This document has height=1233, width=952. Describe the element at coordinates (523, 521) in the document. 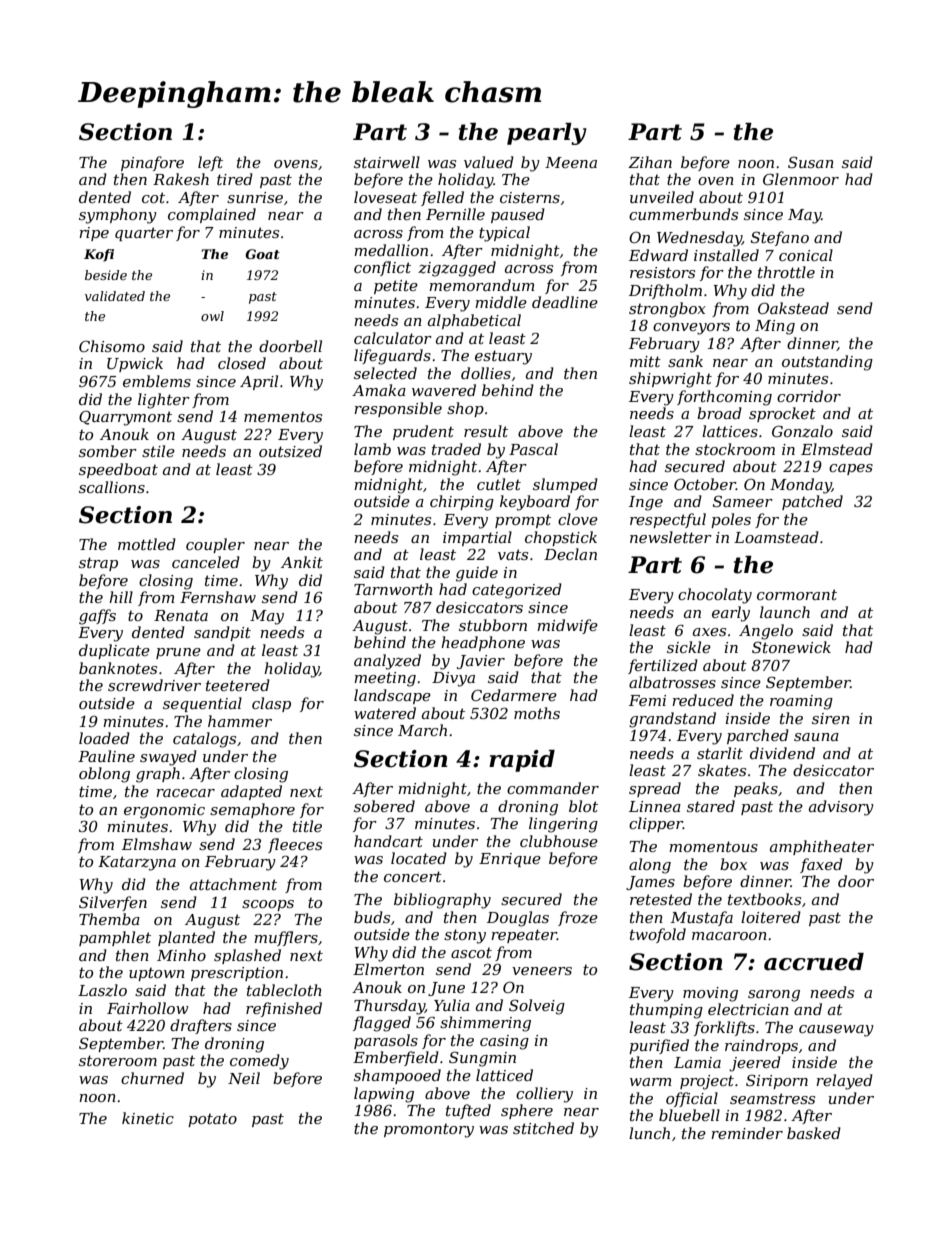

I see `prompt` at that location.
